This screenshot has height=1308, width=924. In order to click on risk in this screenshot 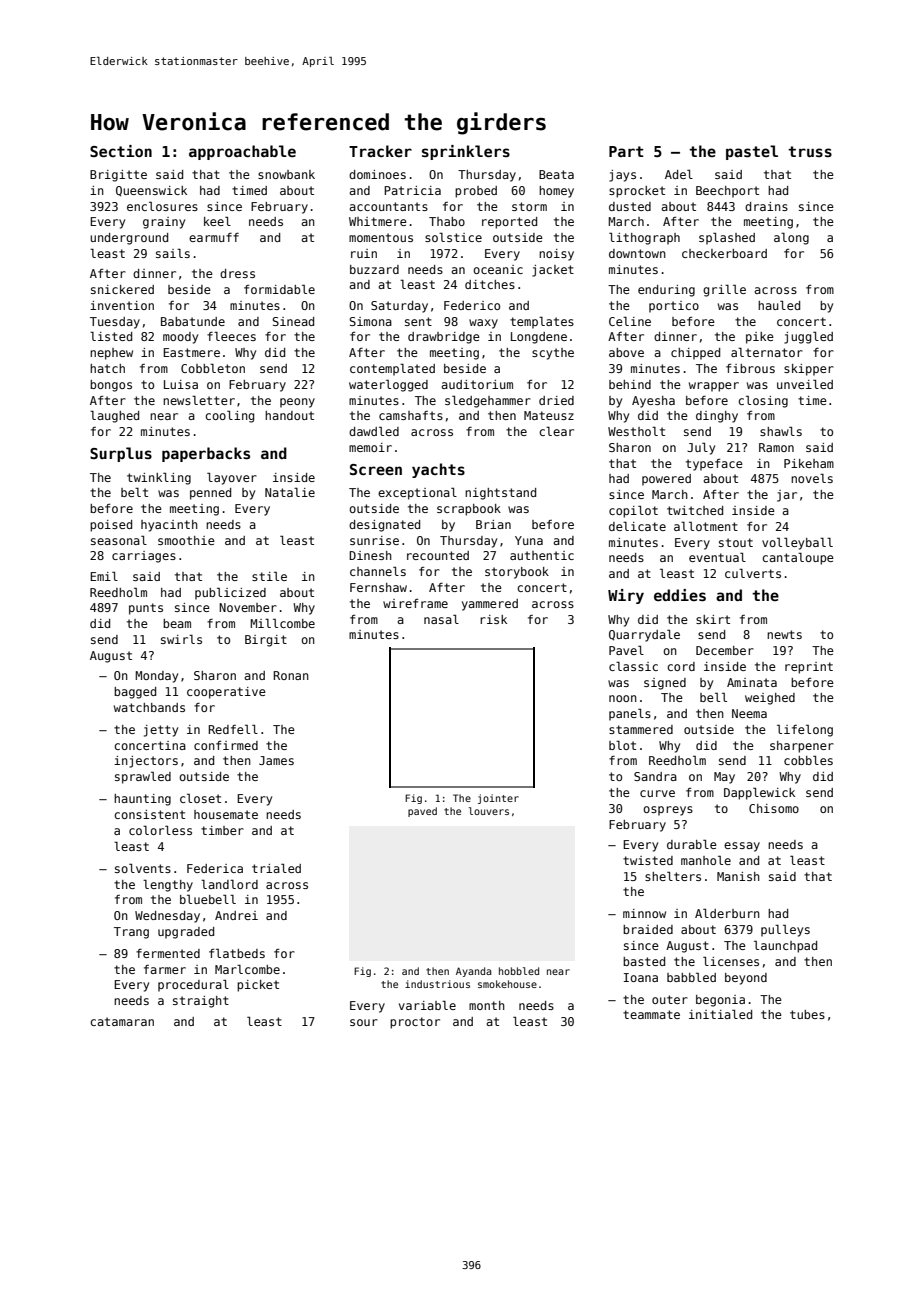, I will do `click(493, 619)`.
